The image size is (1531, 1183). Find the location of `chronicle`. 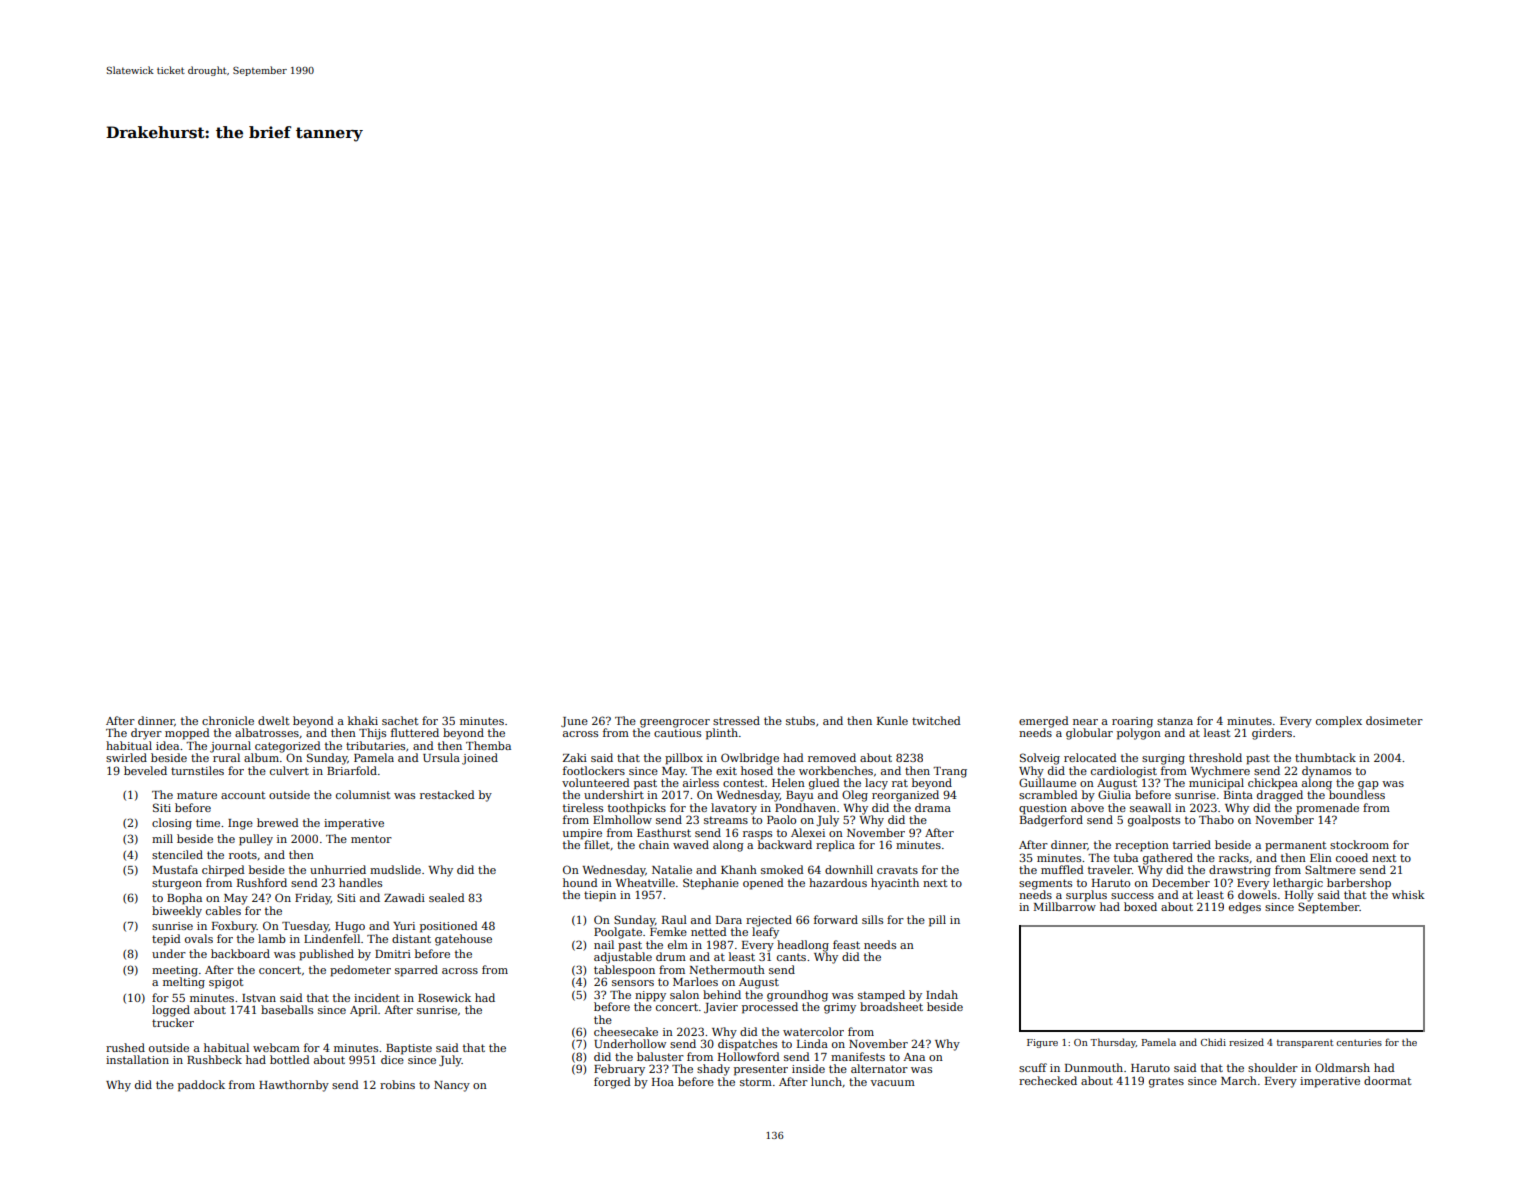

chronicle is located at coordinates (228, 720).
